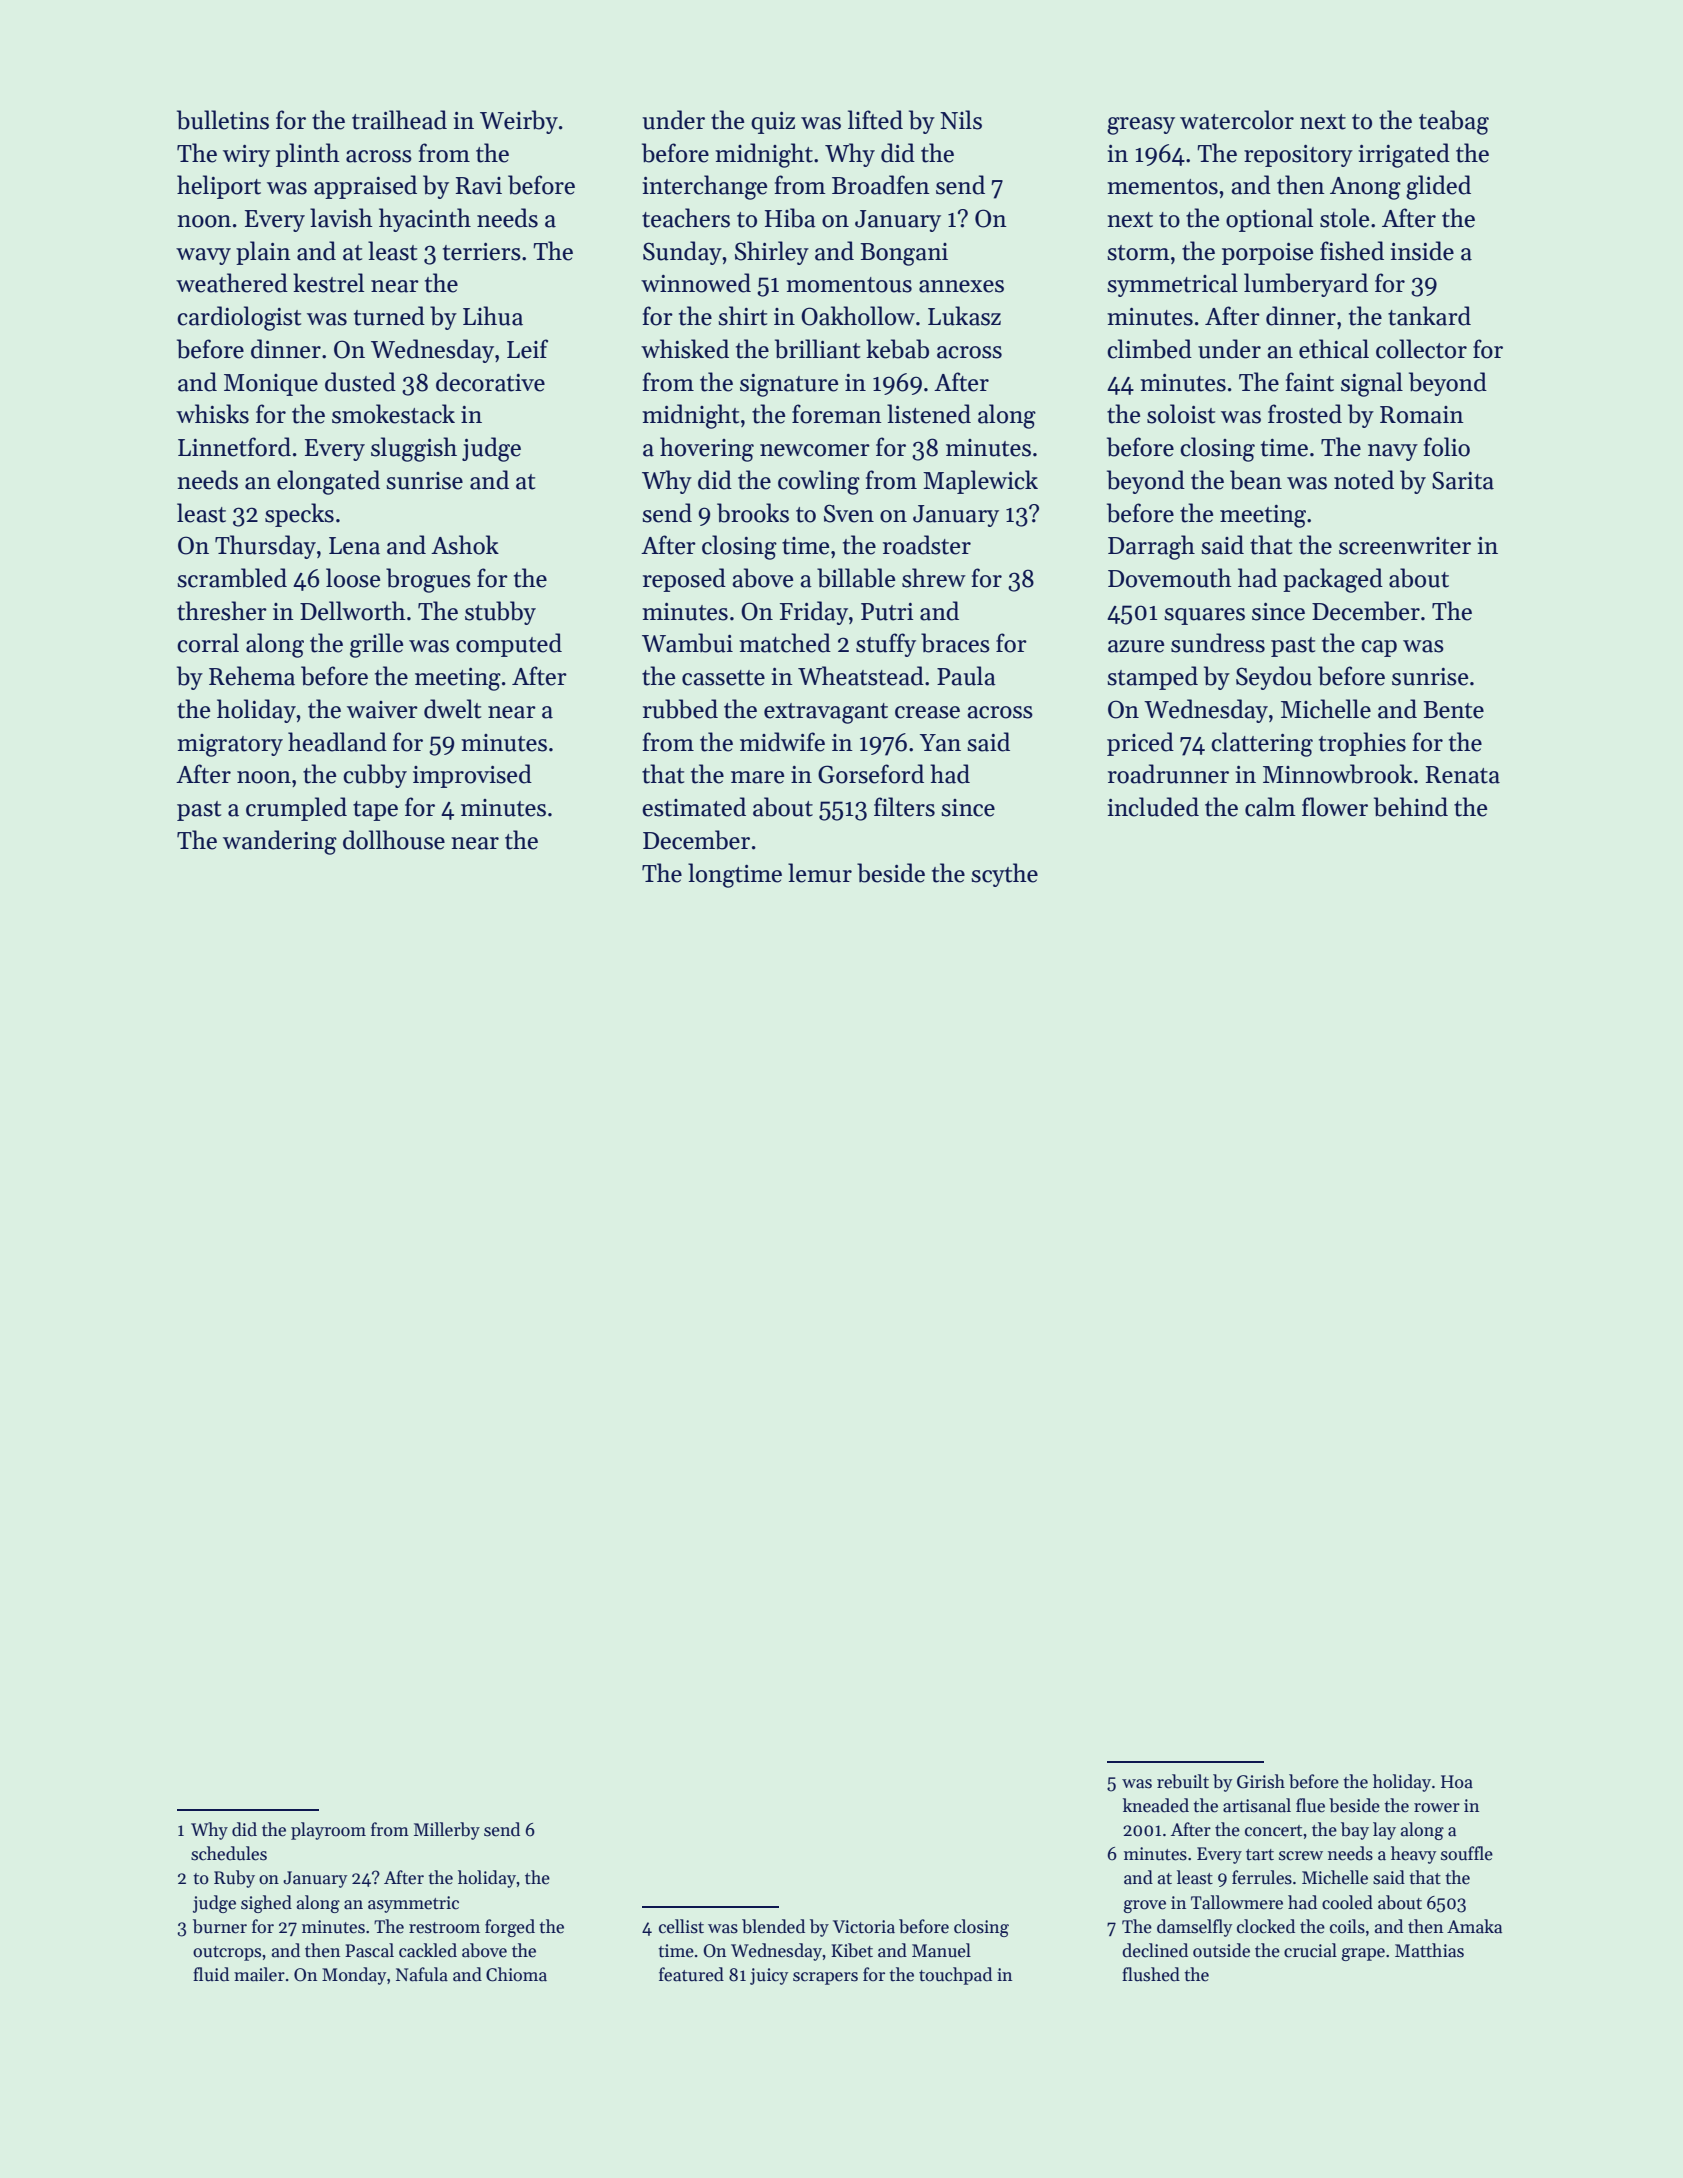  I want to click on featured, so click(691, 1974).
